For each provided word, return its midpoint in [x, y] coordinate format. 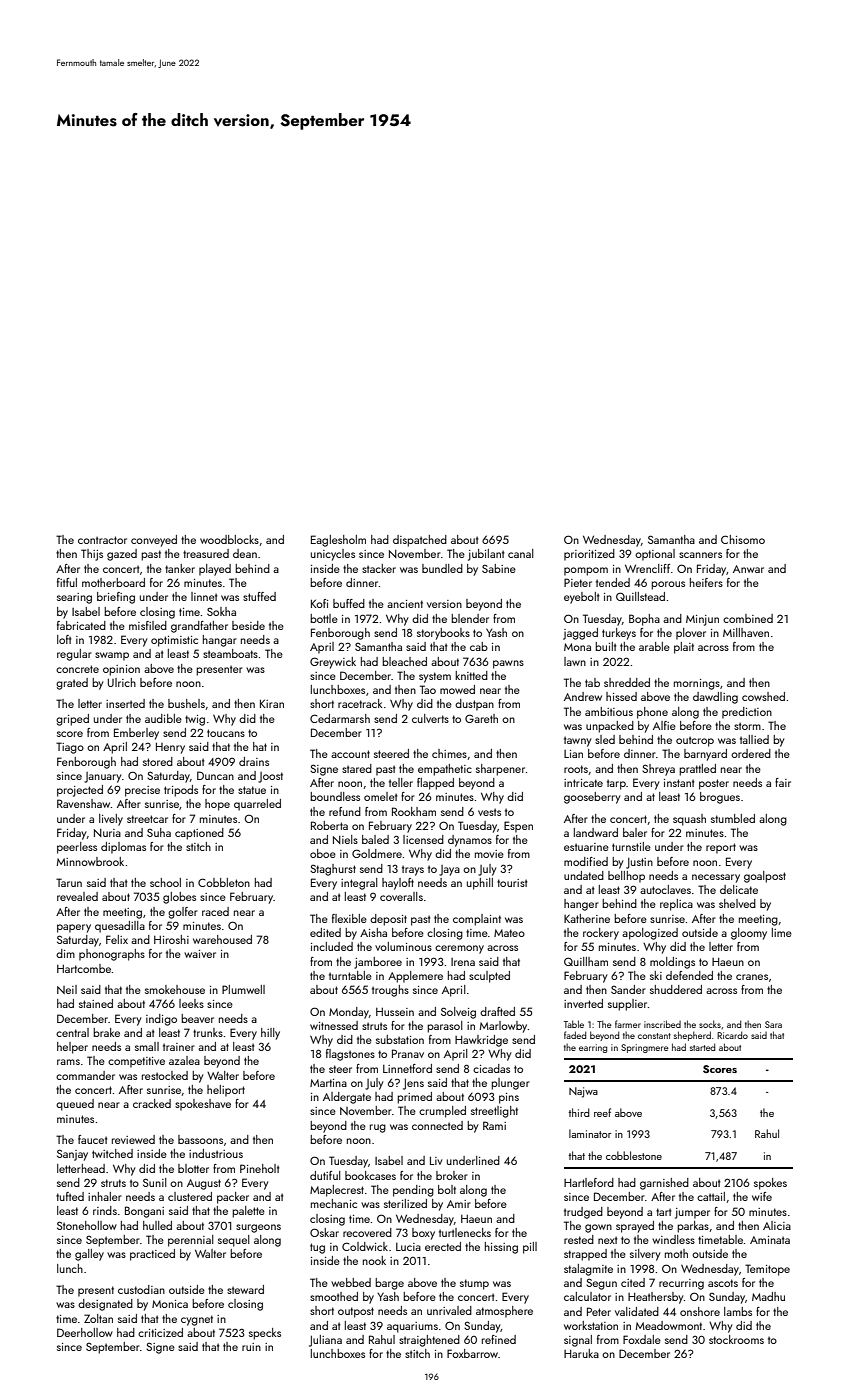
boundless [335, 796]
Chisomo [743, 539]
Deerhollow [85, 1332]
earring [593, 1048]
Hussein [395, 1012]
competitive [136, 1062]
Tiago [70, 748]
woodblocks [229, 539]
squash [689, 820]
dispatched [420, 541]
